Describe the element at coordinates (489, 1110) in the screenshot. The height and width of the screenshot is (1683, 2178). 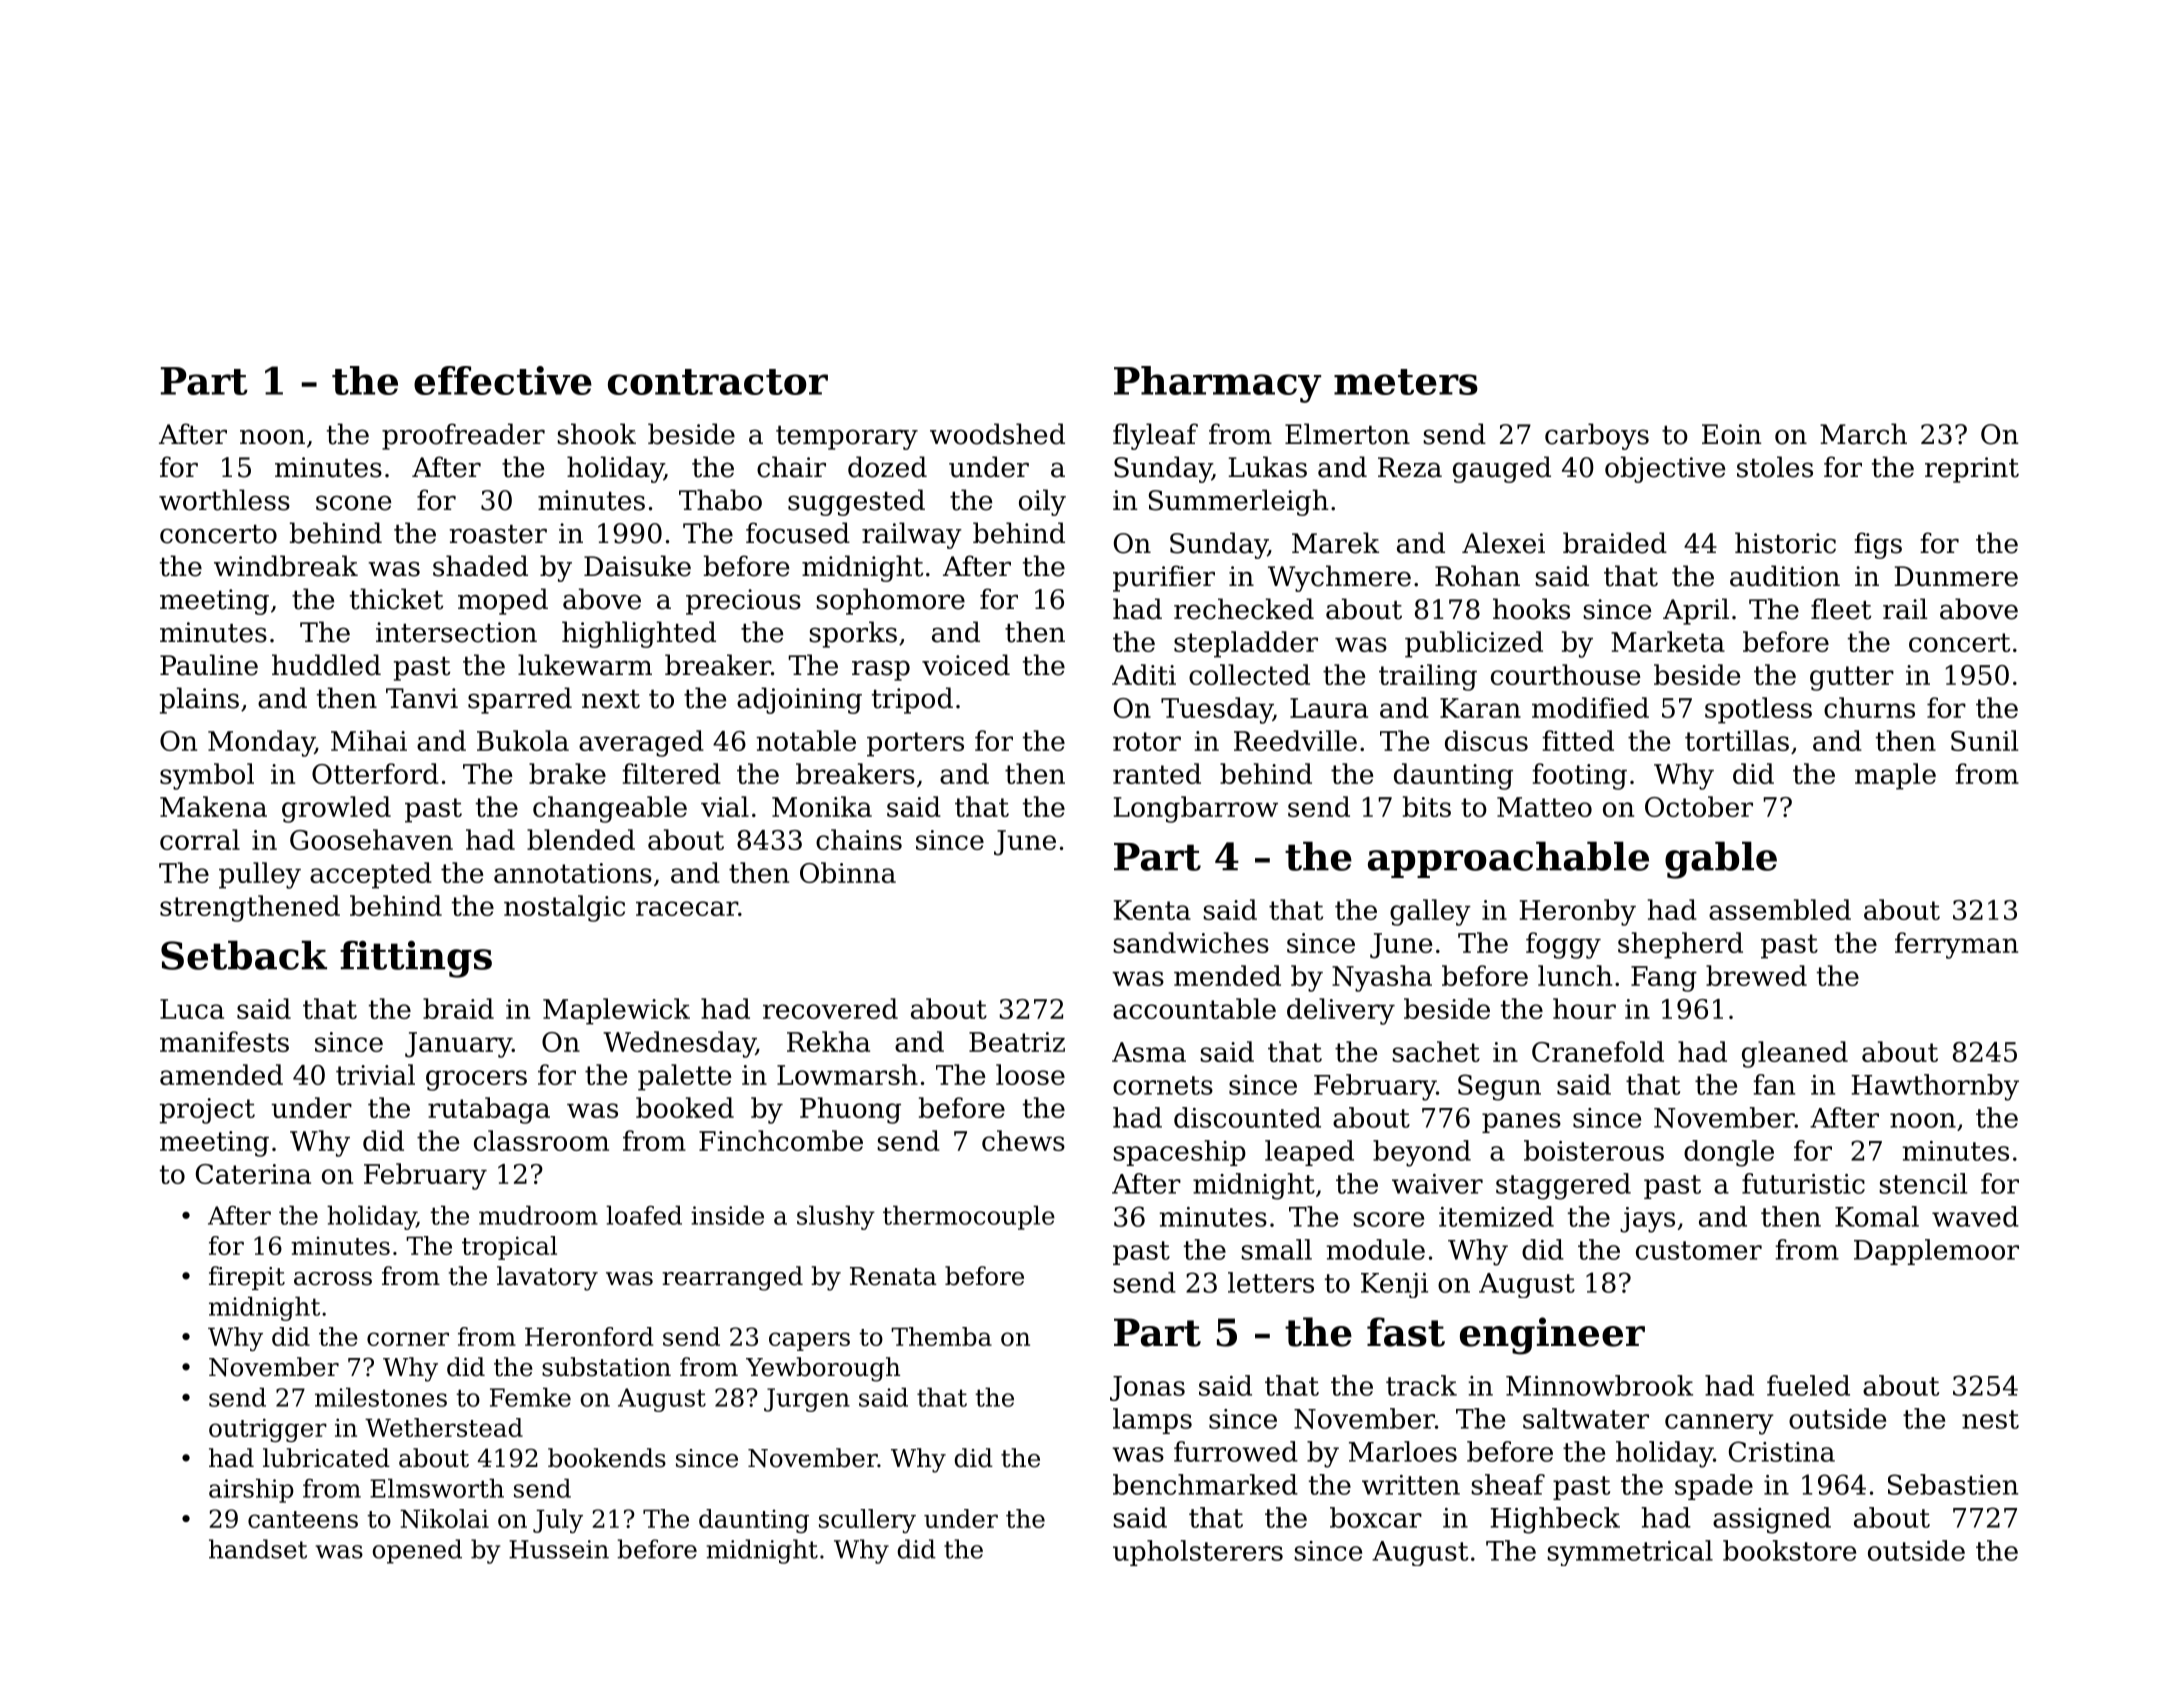
I see `rutabaga` at that location.
